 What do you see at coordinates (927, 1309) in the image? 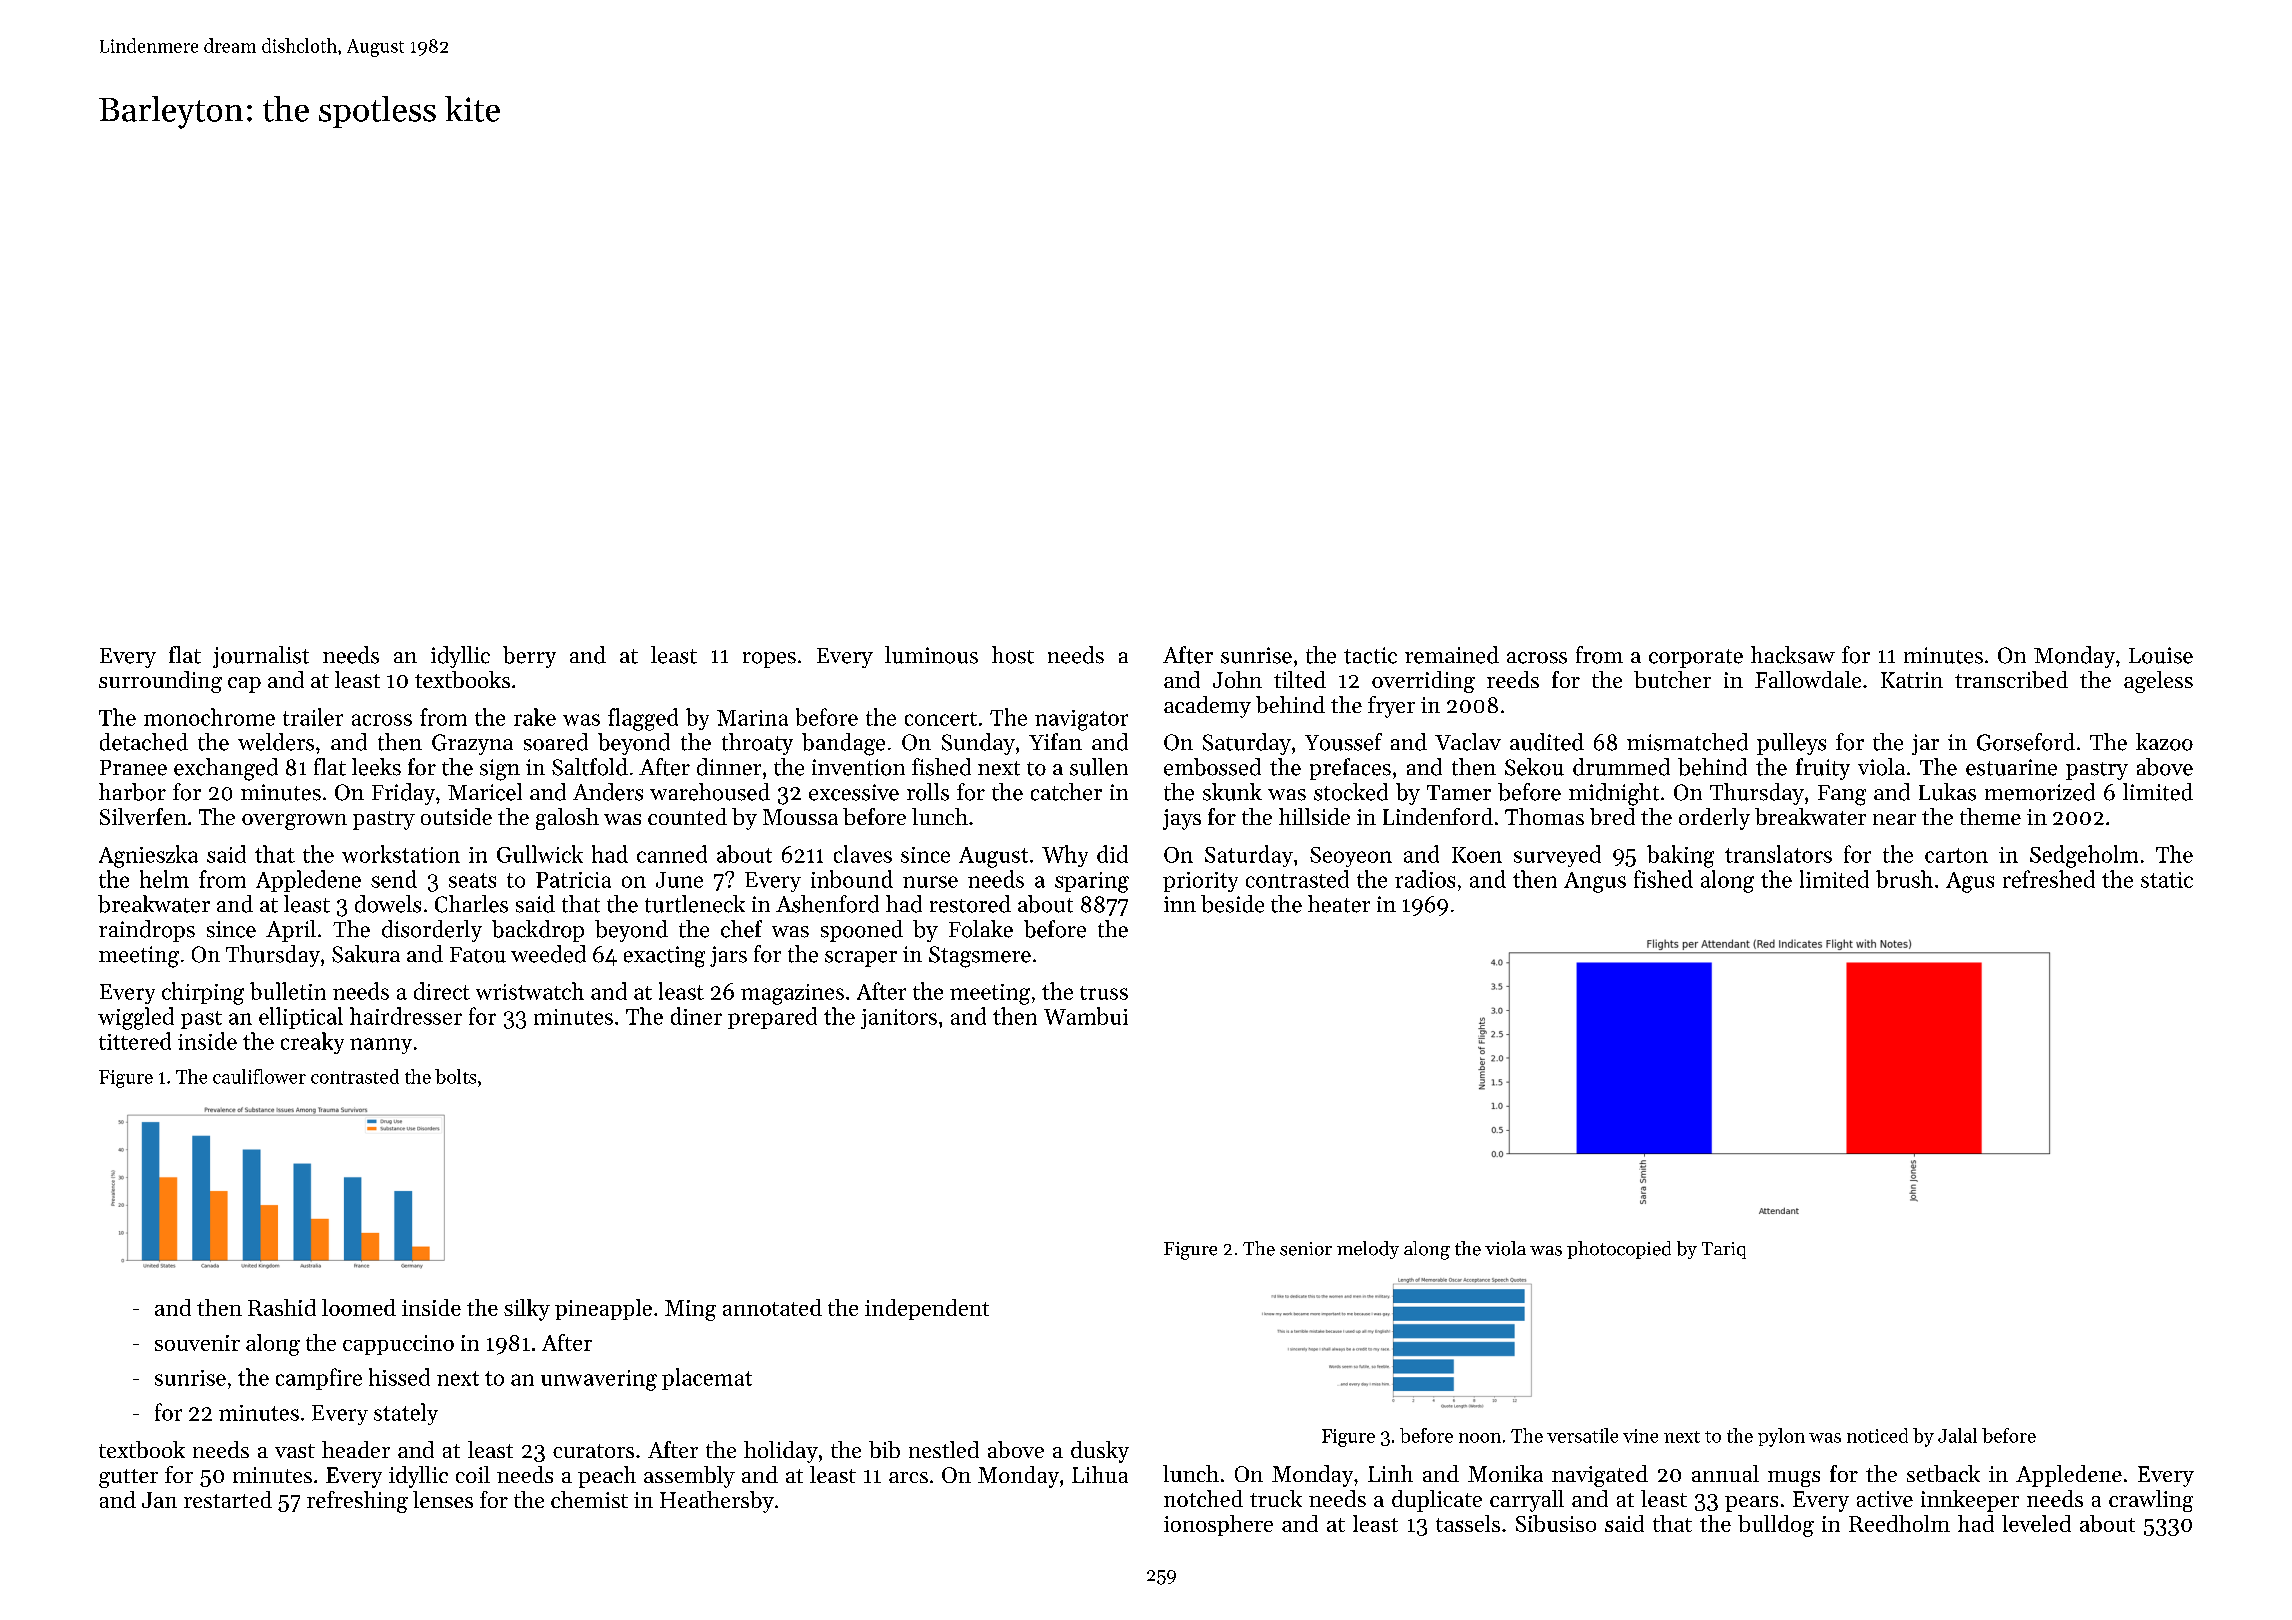
I see `independent` at bounding box center [927, 1309].
